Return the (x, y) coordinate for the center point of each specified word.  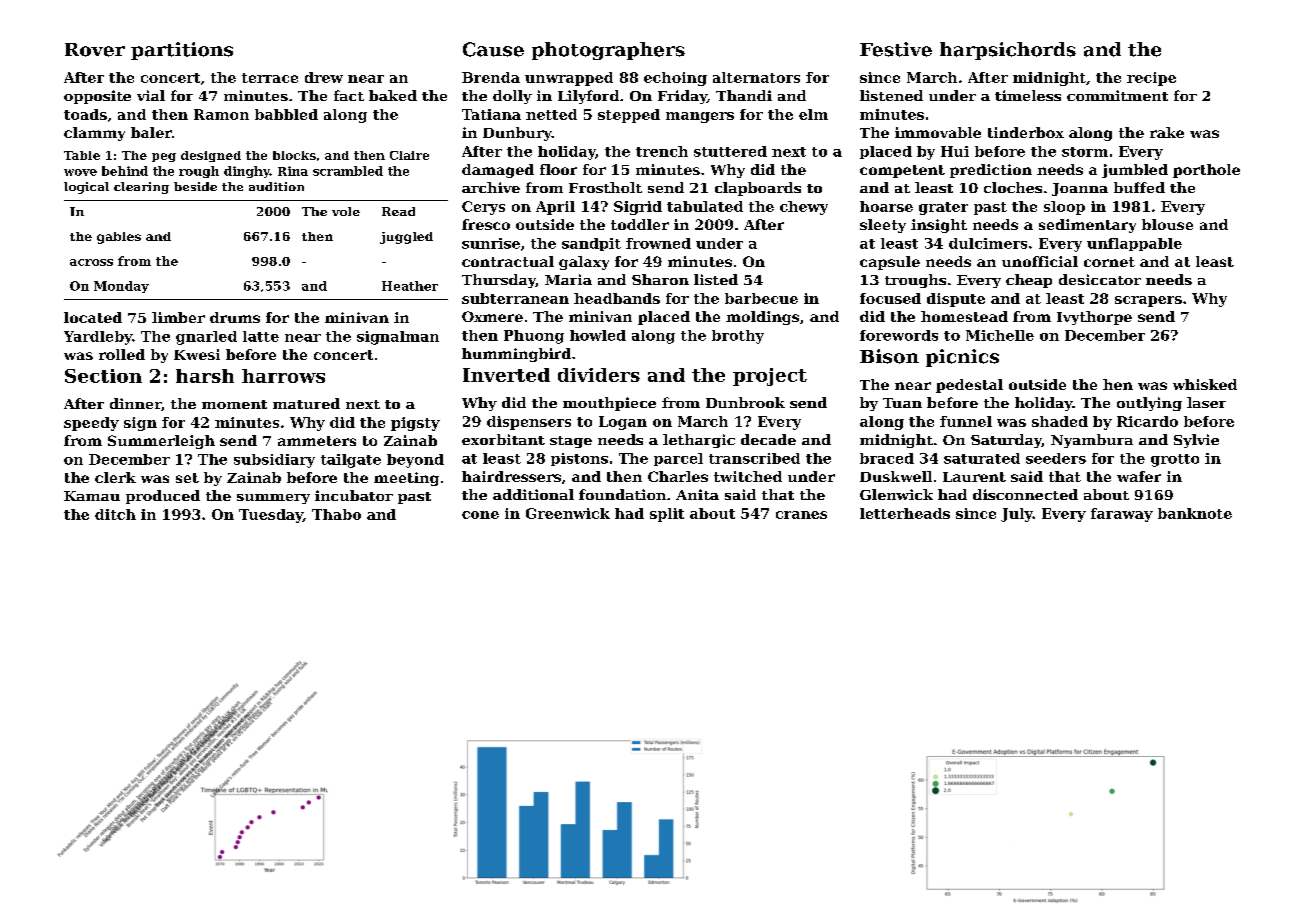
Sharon (660, 279)
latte (261, 336)
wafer (1139, 476)
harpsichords (1008, 51)
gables (119, 238)
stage (571, 442)
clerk (115, 477)
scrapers (1148, 301)
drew (324, 77)
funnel (966, 421)
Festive (896, 49)
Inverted (506, 375)
